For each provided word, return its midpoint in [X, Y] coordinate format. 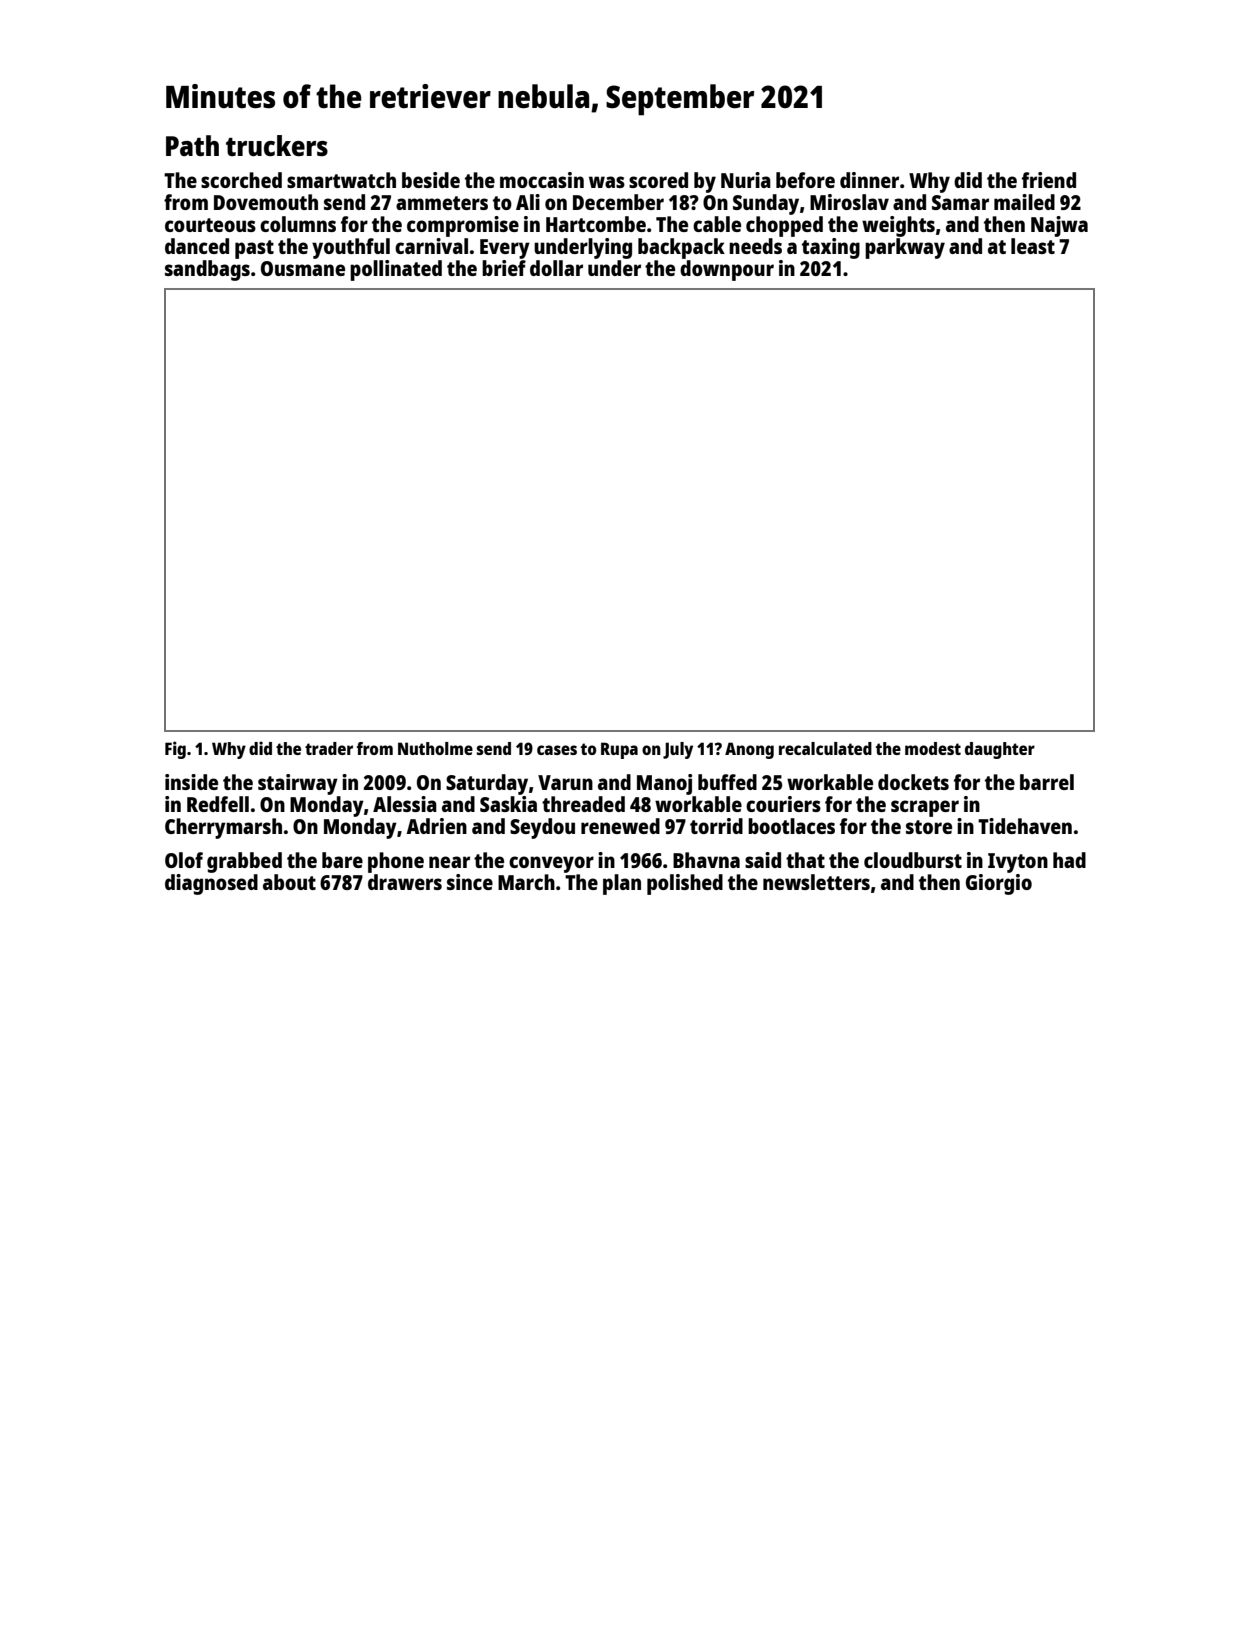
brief [504, 268]
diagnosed [211, 884]
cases [557, 750]
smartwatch [341, 180]
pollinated [396, 270]
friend [1049, 180]
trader [329, 748]
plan [622, 884]
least [1033, 246]
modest [933, 748]
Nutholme [435, 748]
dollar [556, 268]
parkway [905, 248]
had [1069, 860]
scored [658, 180]
